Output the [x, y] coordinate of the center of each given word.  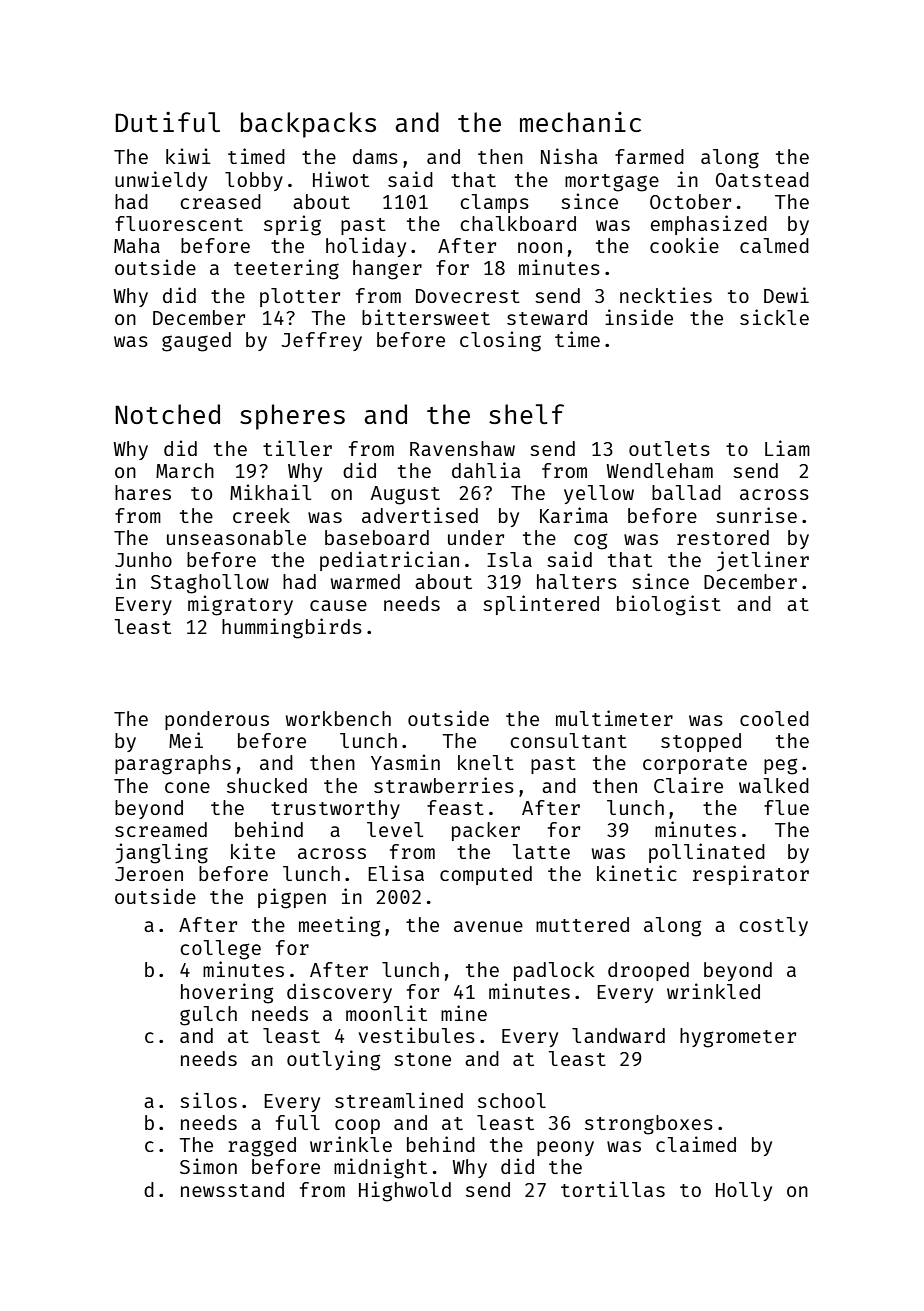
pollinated [707, 853]
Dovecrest [468, 296]
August [405, 495]
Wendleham [659, 470]
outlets [669, 448]
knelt [486, 762]
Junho [143, 559]
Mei [186, 740]
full [298, 1122]
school [512, 1100]
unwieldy [161, 181]
